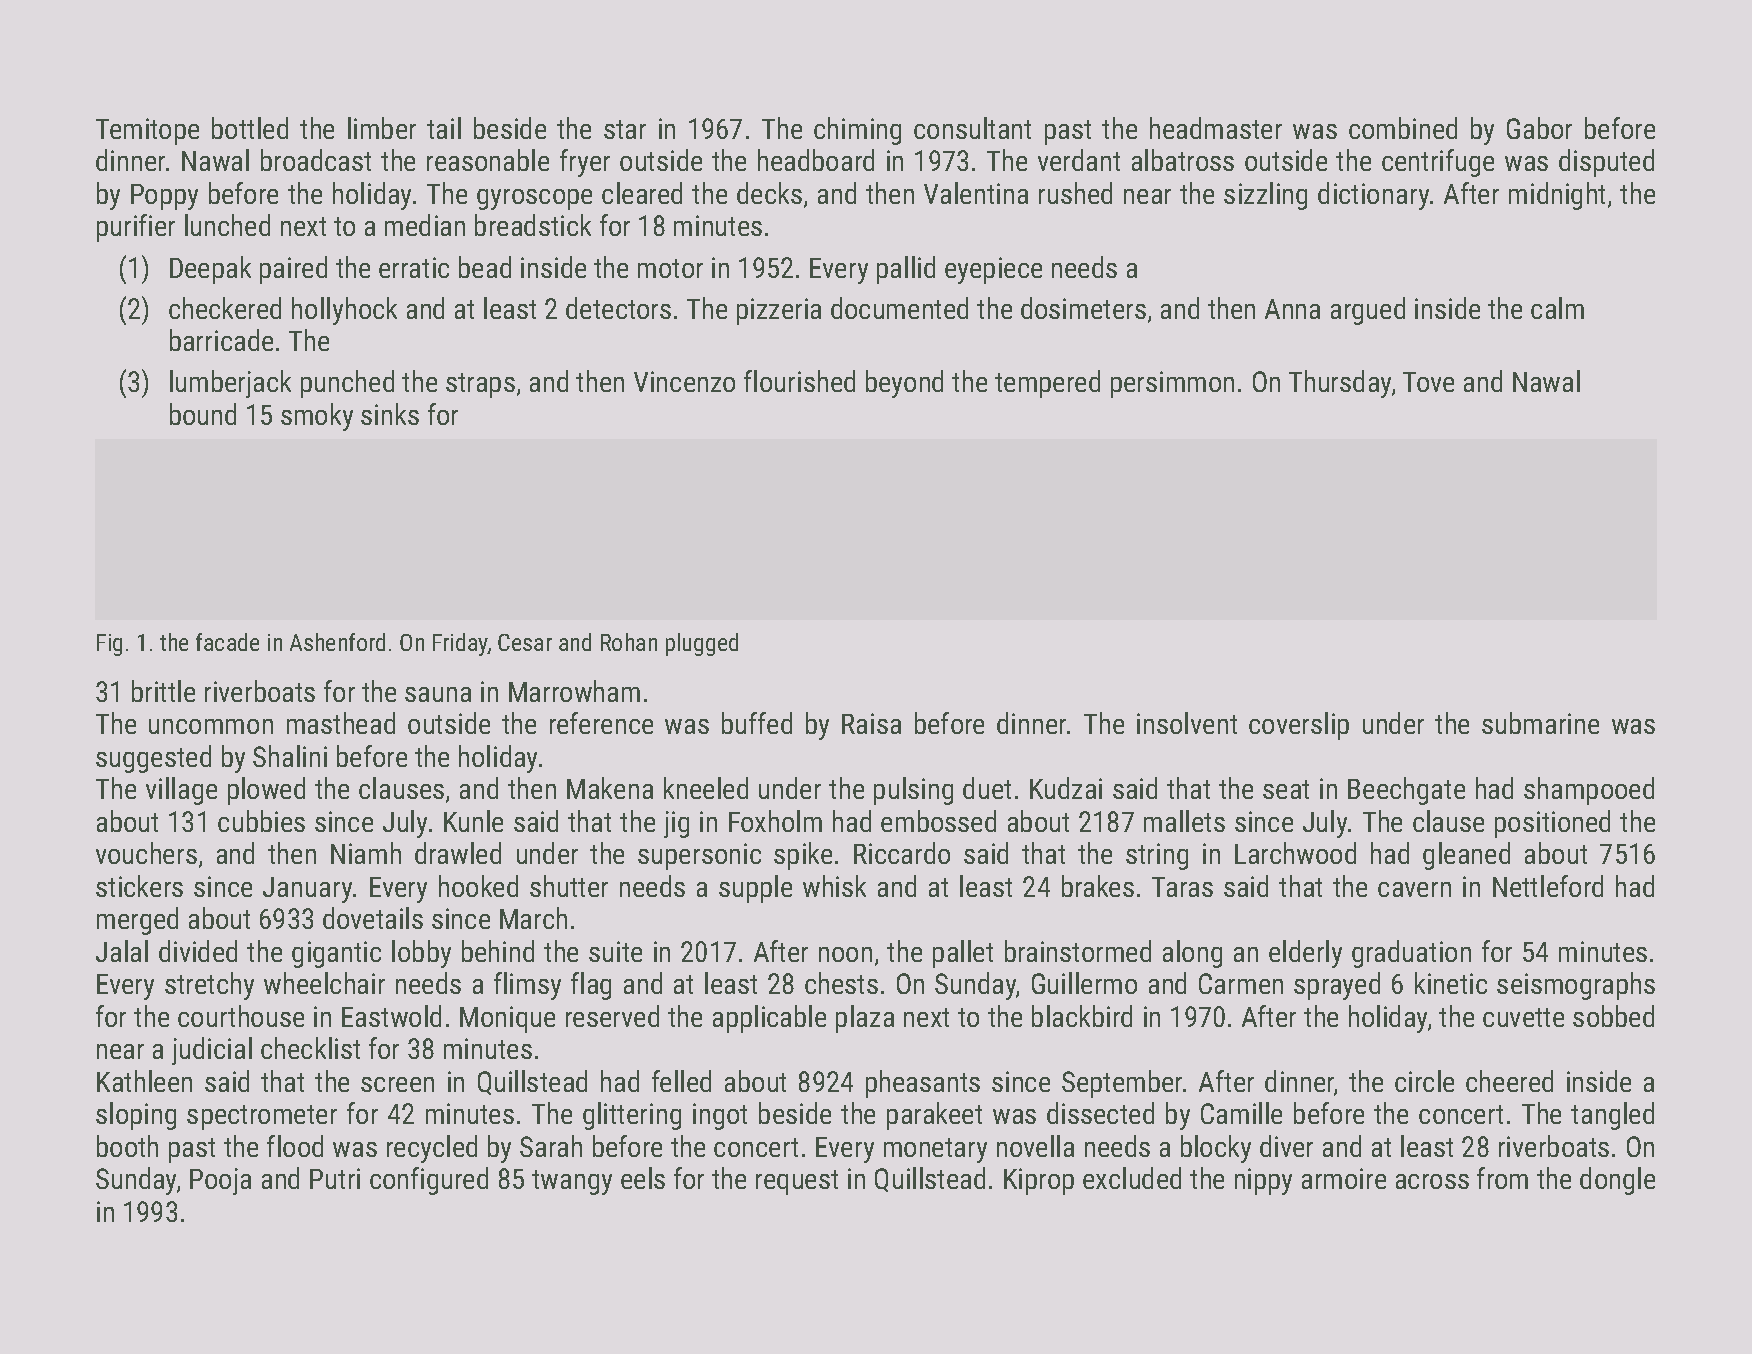  What do you see at coordinates (1557, 308) in the page?
I see `calm` at bounding box center [1557, 308].
